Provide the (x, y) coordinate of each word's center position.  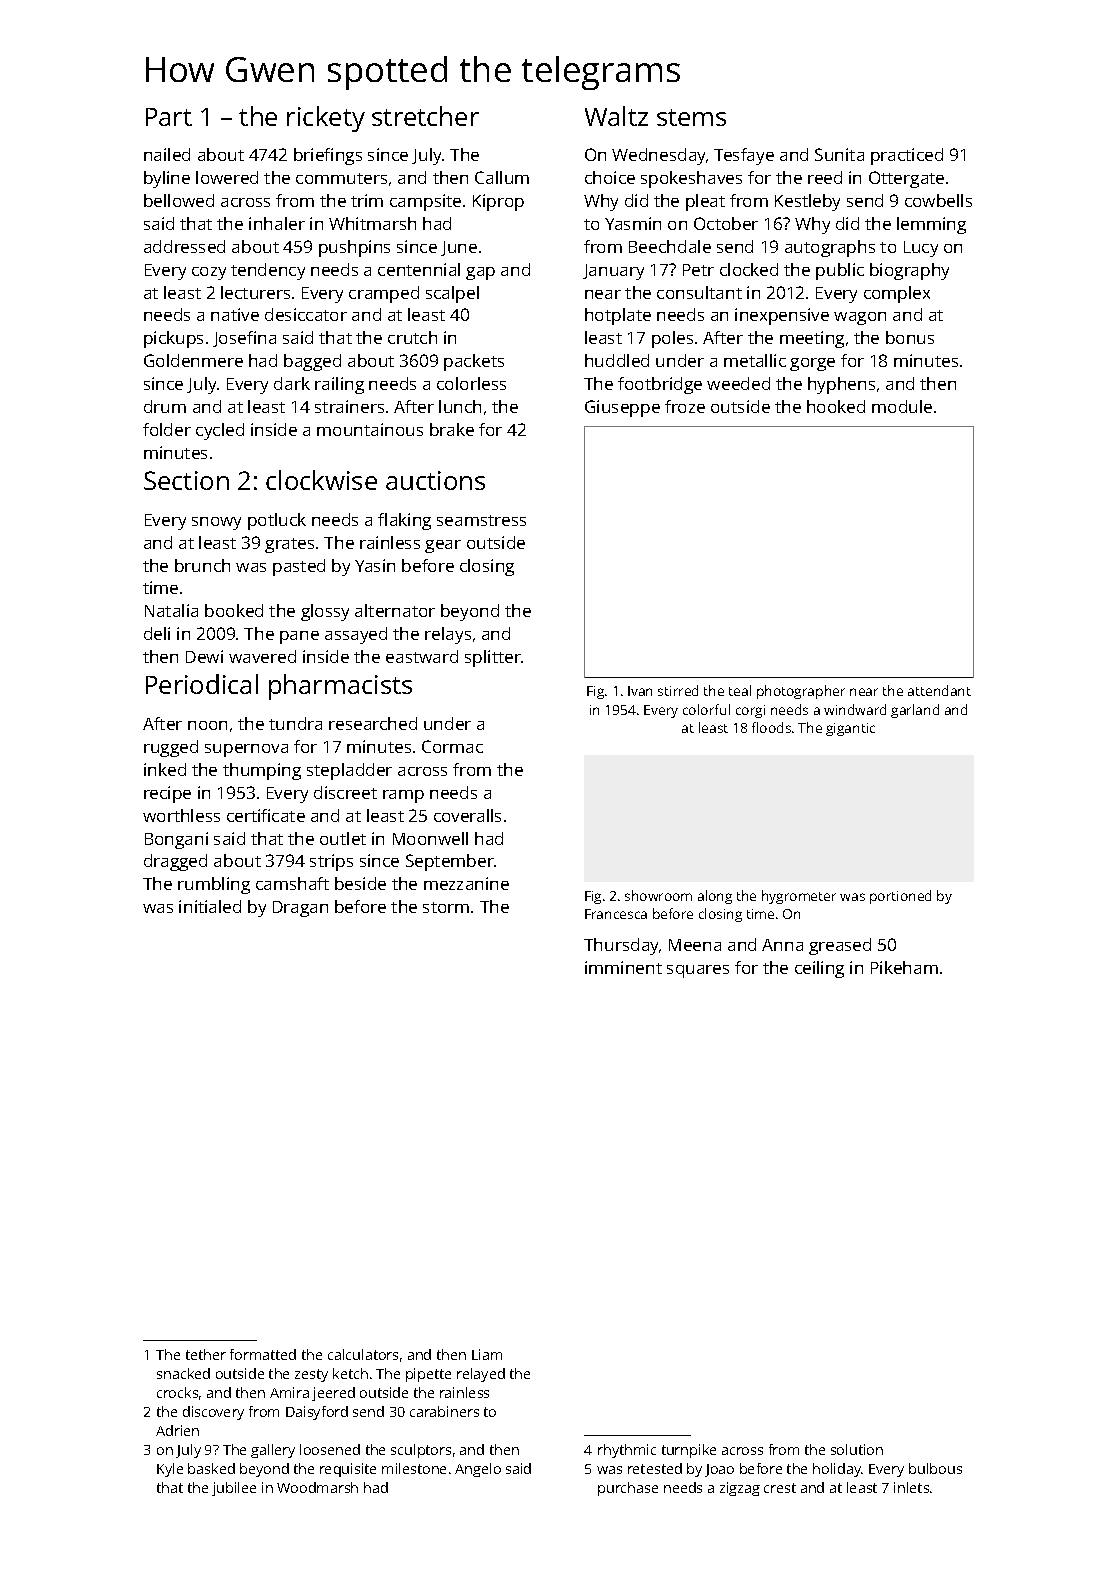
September (450, 862)
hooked (836, 406)
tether (206, 1354)
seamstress (481, 520)
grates (289, 545)
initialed (210, 906)
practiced (907, 156)
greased (840, 946)
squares (698, 971)
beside (360, 883)
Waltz (616, 116)
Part (169, 117)
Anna (782, 945)
